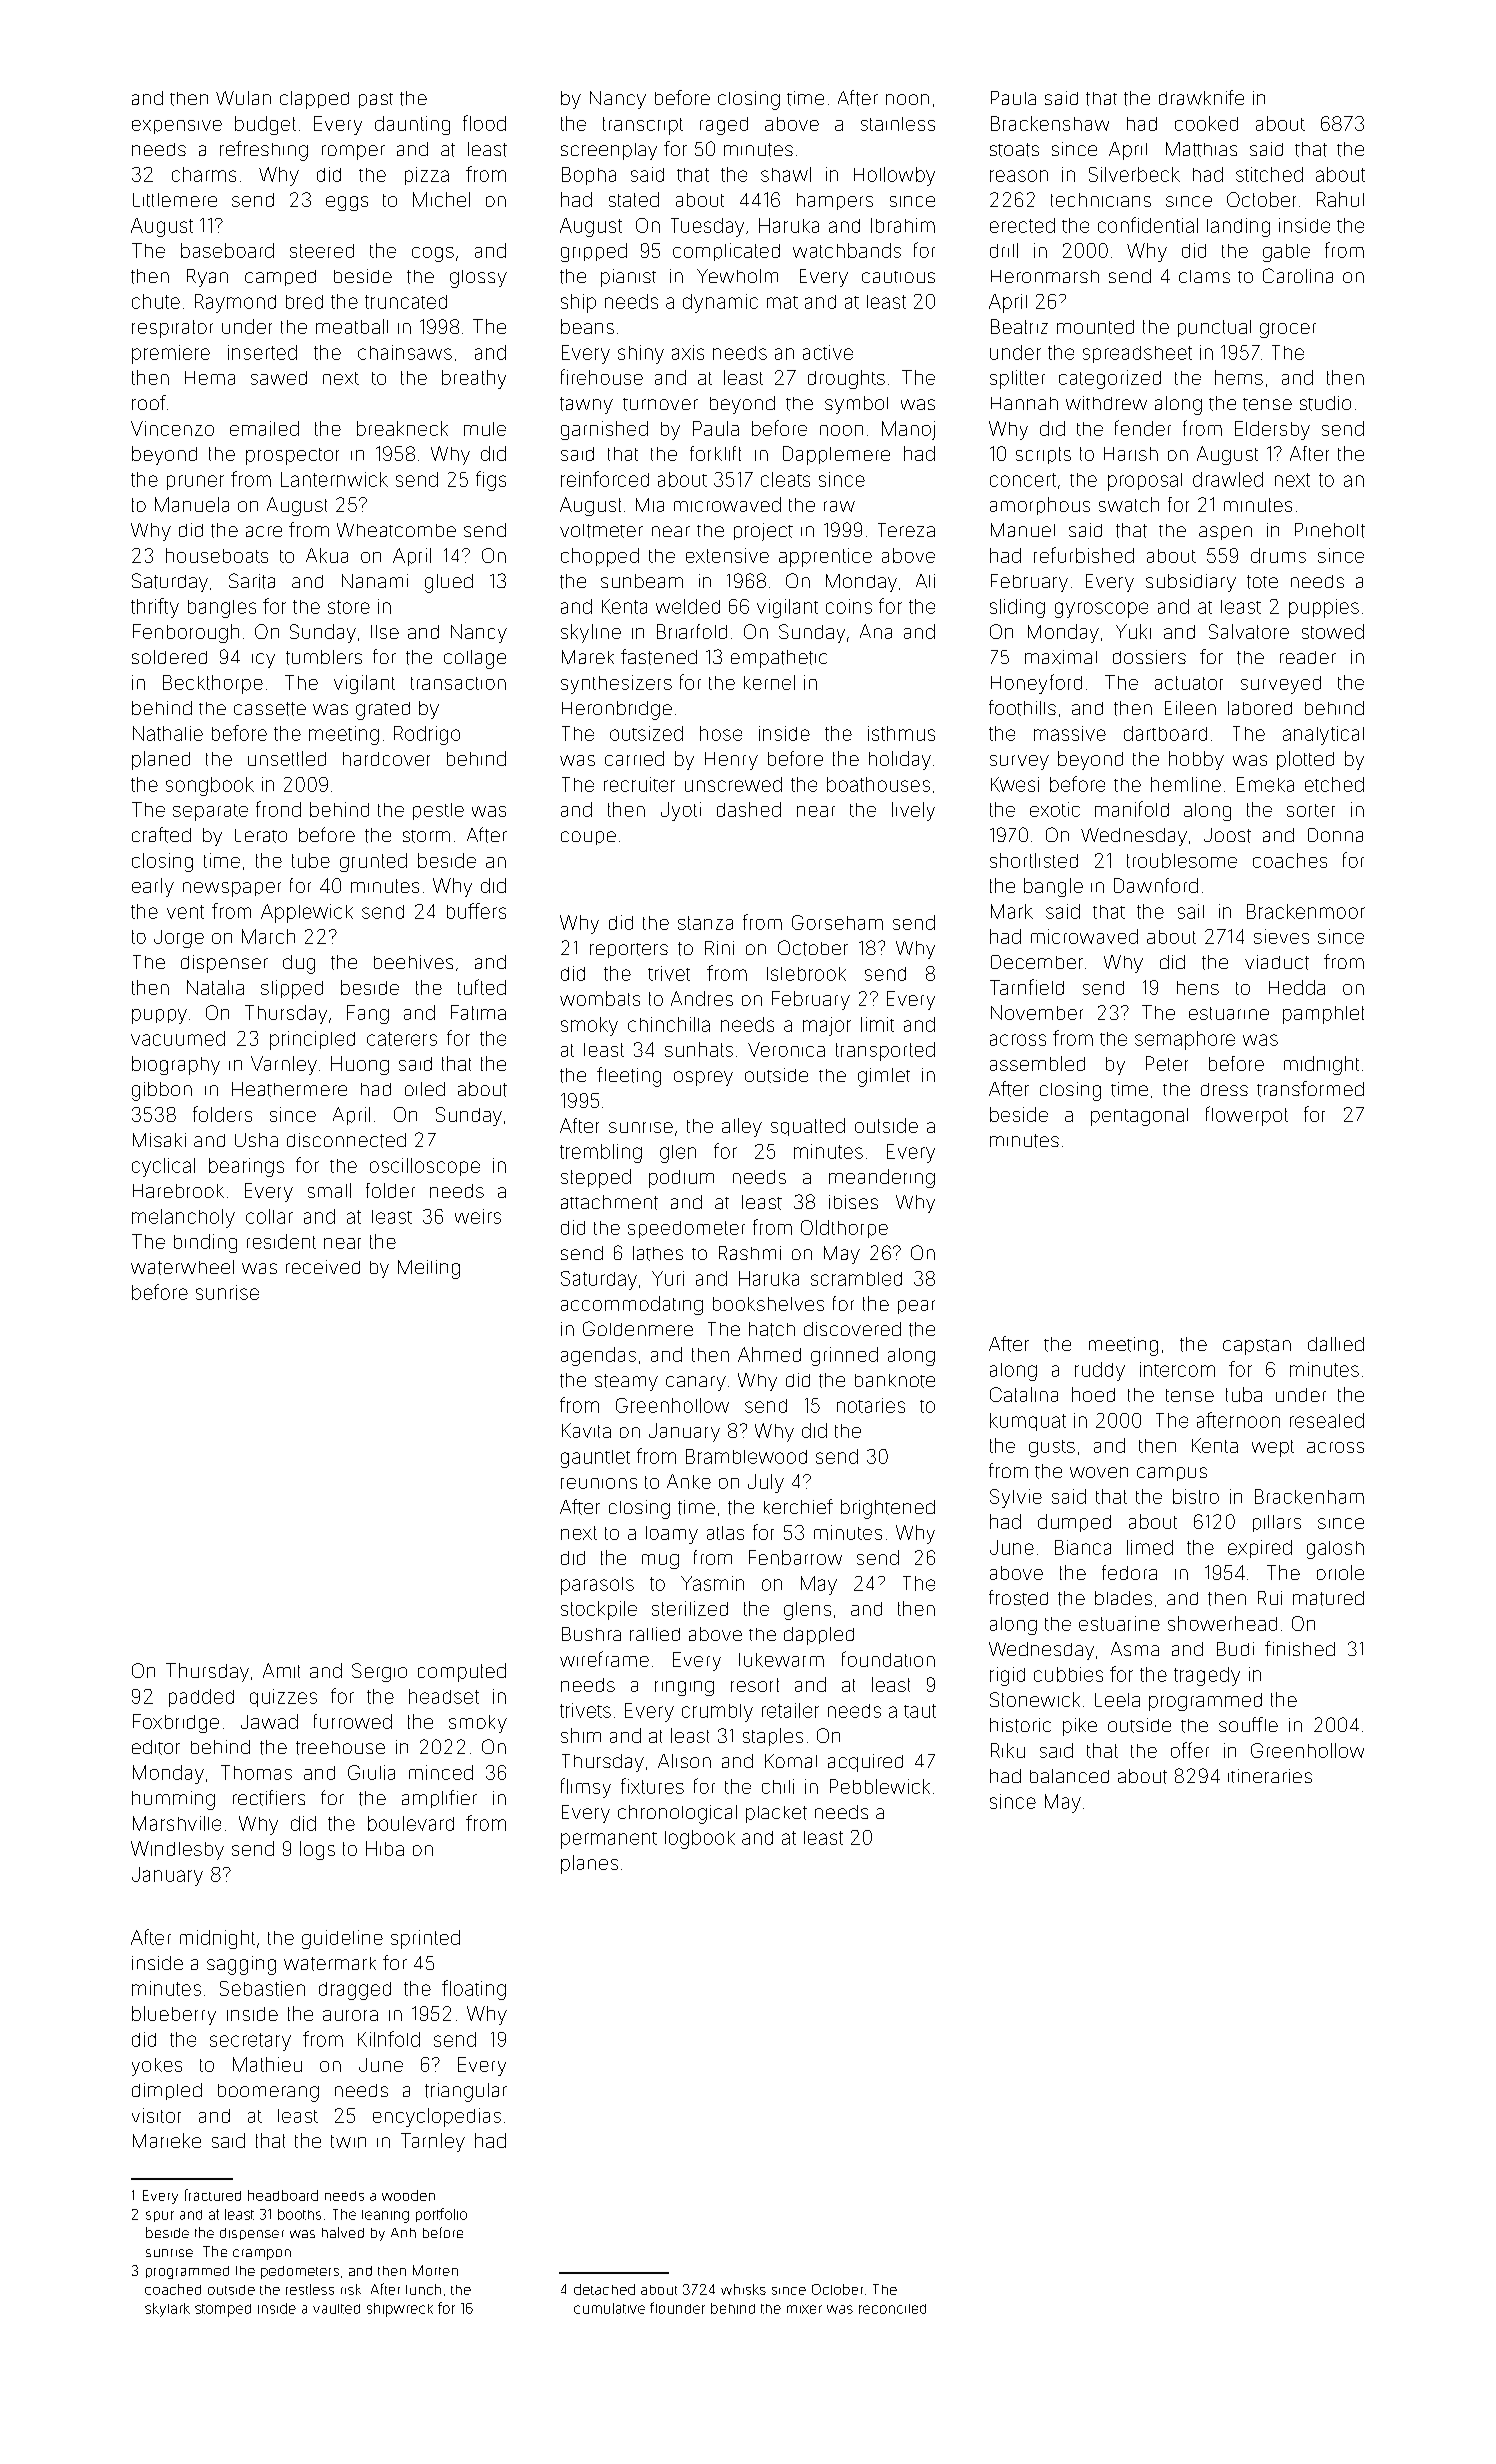 Image resolution: width=1496 pixels, height=2464 pixels. Describe the element at coordinates (1135, 1649) in the screenshot. I see `Asma` at that location.
